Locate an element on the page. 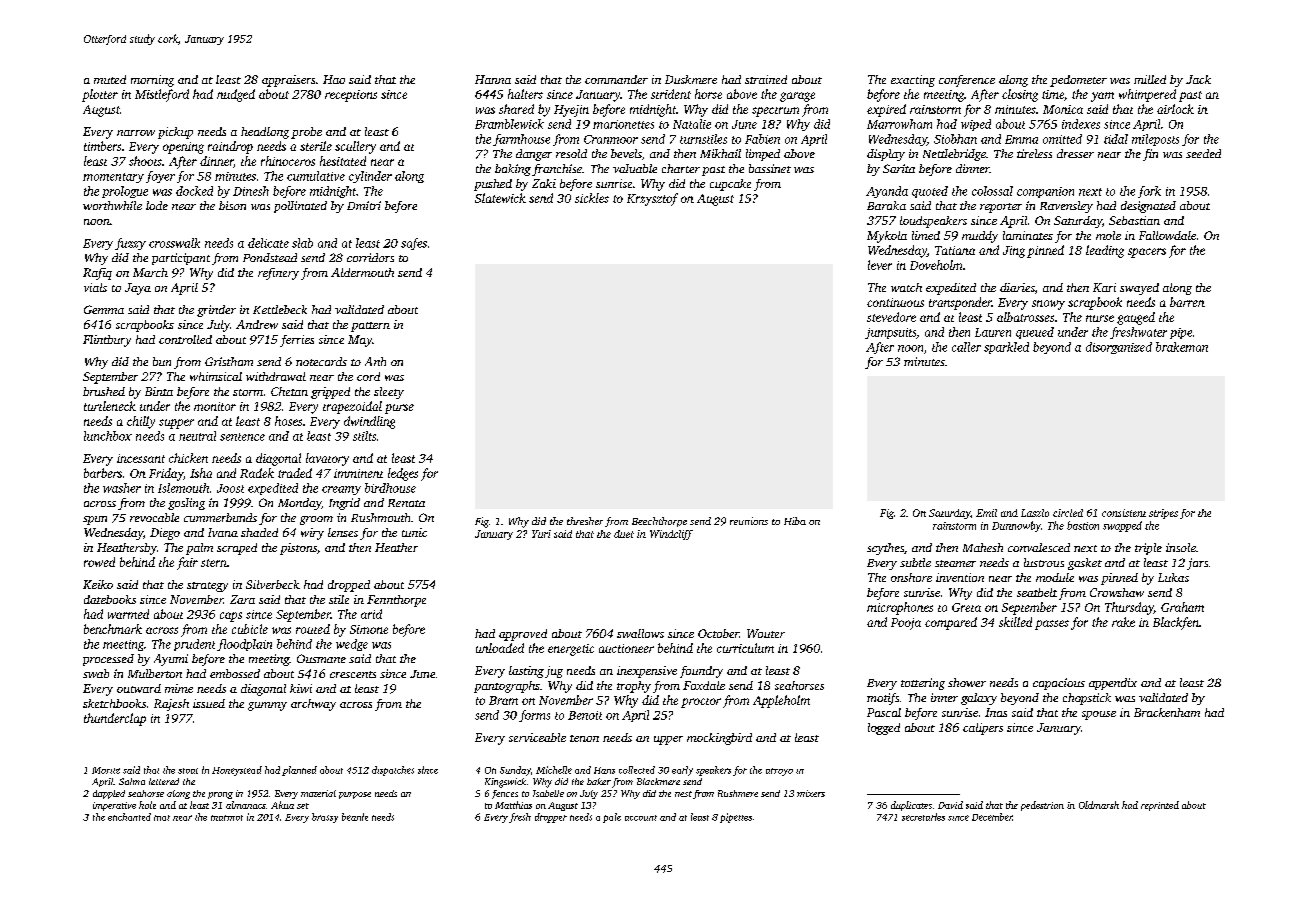 Image resolution: width=1308 pixels, height=924 pixels. reunions is located at coordinates (749, 521).
